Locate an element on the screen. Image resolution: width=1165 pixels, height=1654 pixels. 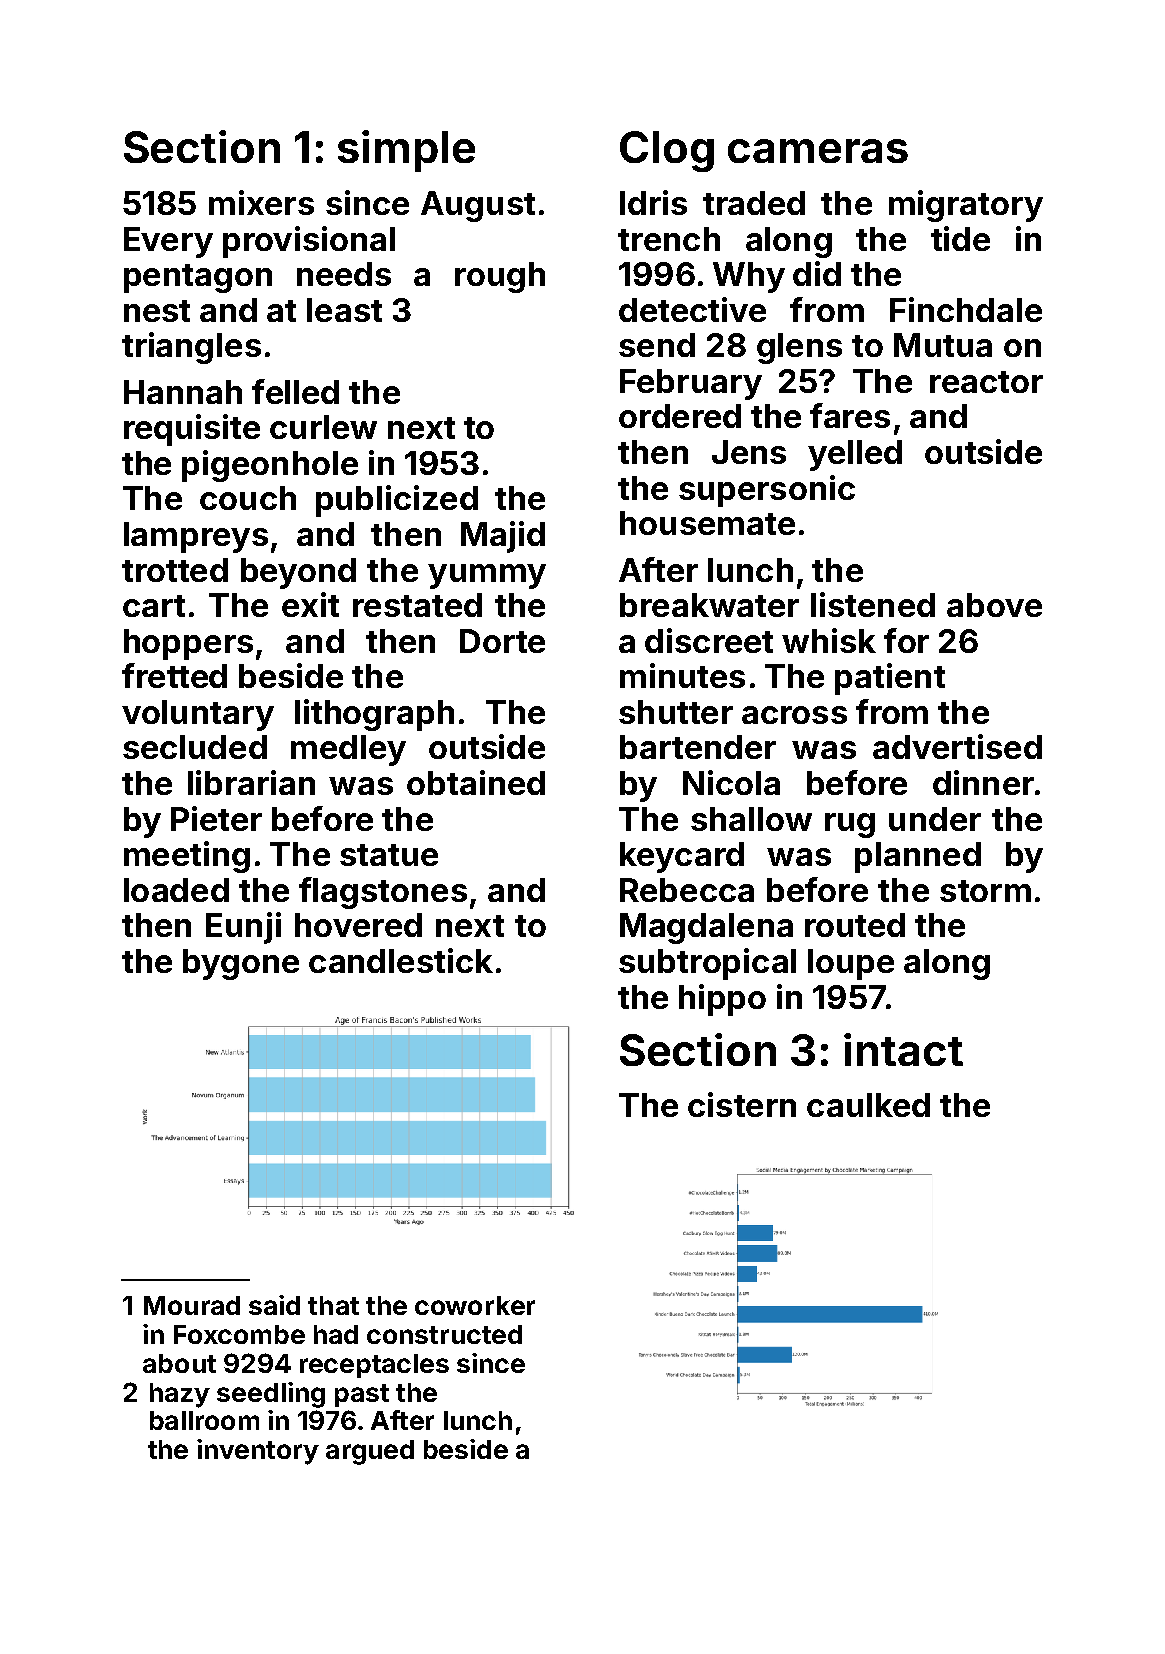
reactor is located at coordinates (986, 382).
